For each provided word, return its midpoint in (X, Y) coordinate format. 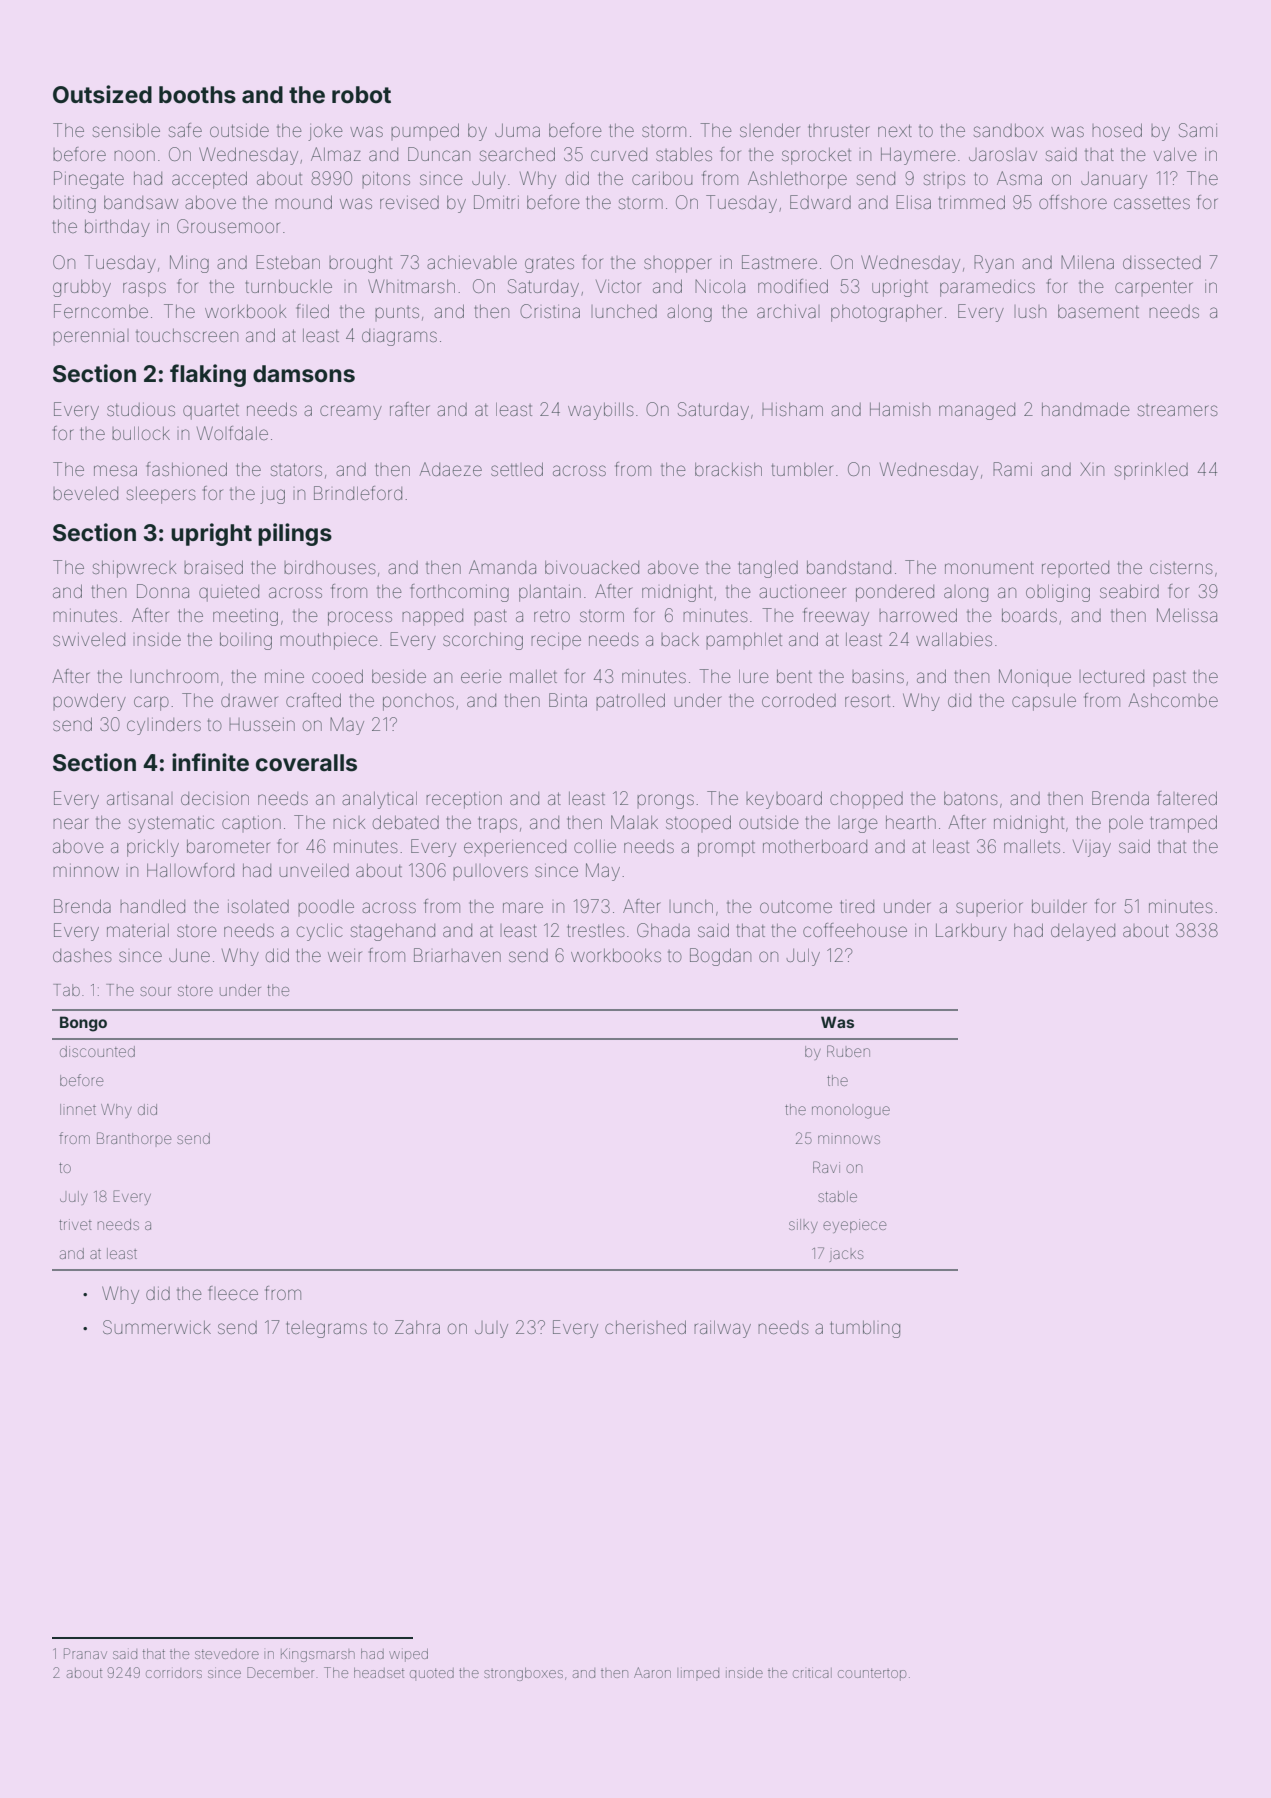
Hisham (792, 409)
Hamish (900, 409)
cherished (645, 1327)
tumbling (865, 1329)
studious (141, 409)
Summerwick (157, 1327)
